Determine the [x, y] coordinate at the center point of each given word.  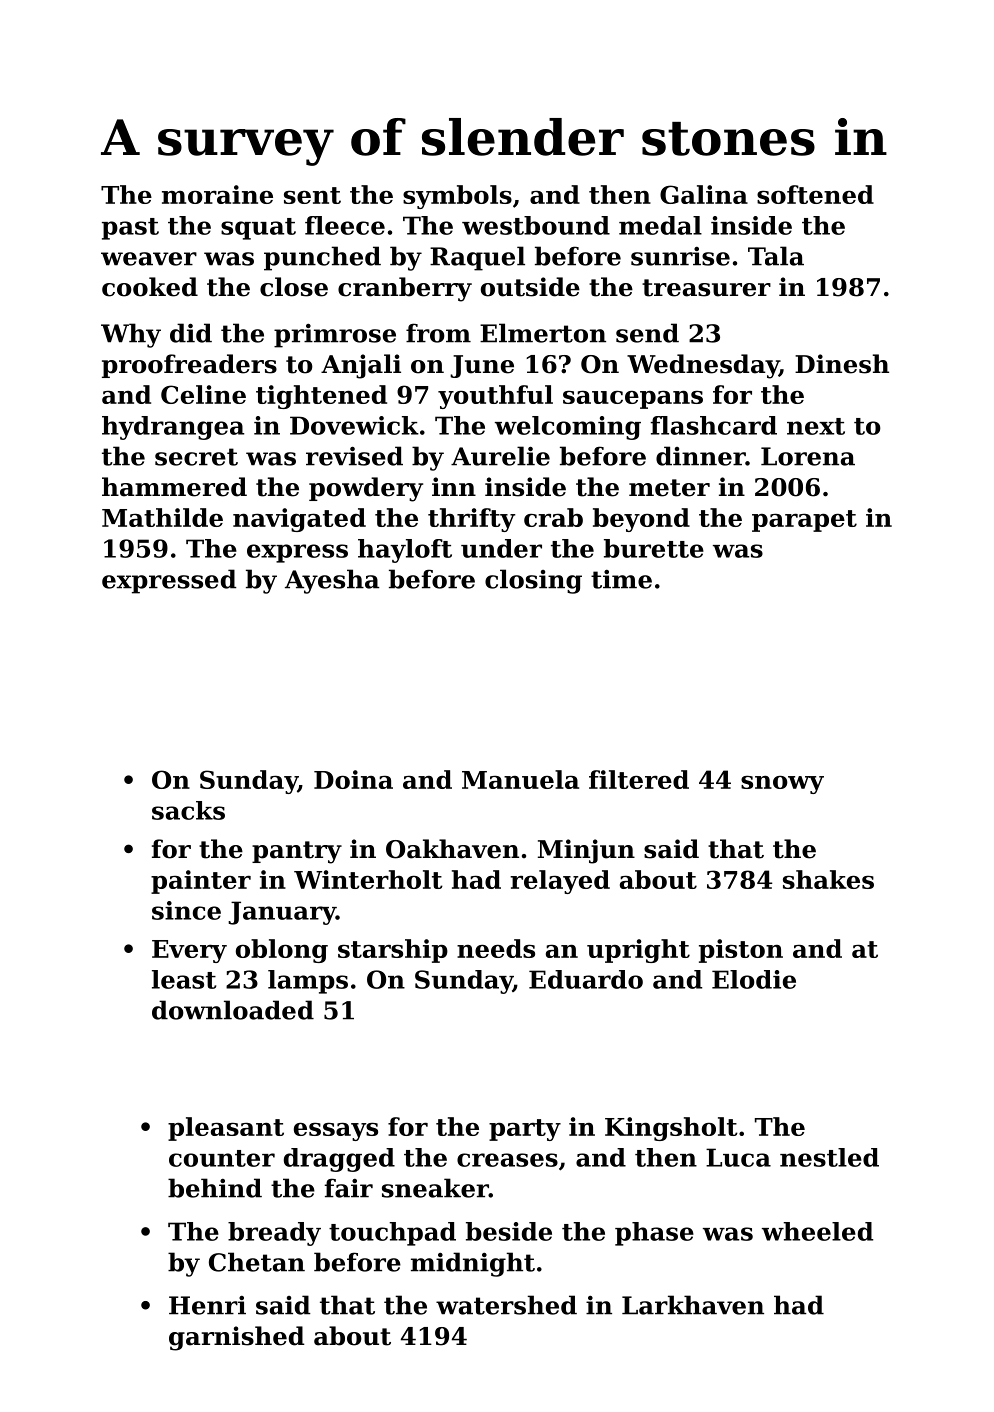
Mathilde [162, 517]
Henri [207, 1305]
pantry [297, 852]
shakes [828, 879]
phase [654, 1234]
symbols [457, 197]
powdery [366, 489]
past [130, 229]
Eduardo [586, 979]
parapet [804, 521]
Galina [704, 194]
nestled [829, 1157]
